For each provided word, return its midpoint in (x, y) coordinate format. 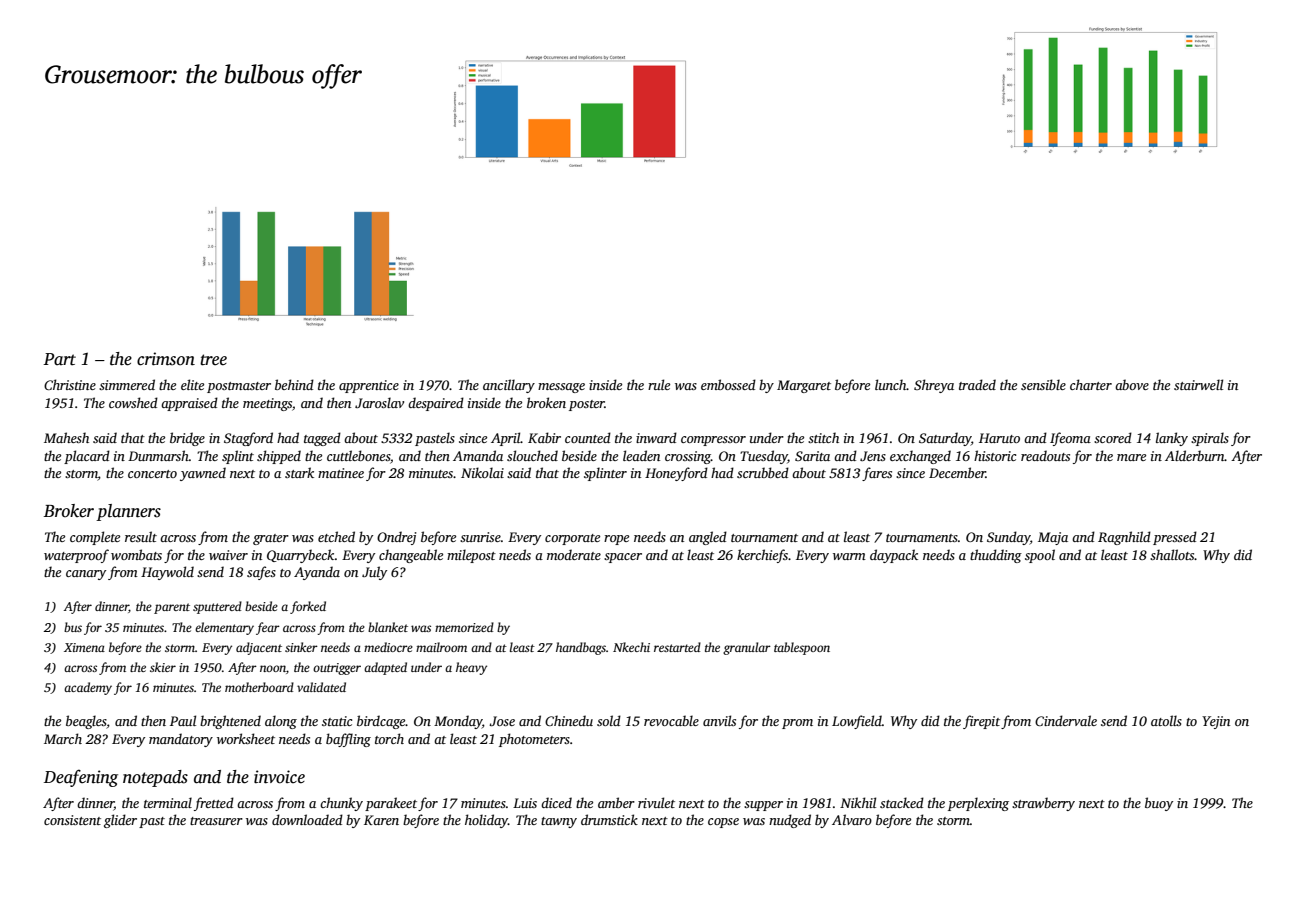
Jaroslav (379, 402)
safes (261, 573)
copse (723, 823)
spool (1040, 556)
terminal (168, 802)
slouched (532, 455)
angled (708, 538)
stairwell (1198, 384)
